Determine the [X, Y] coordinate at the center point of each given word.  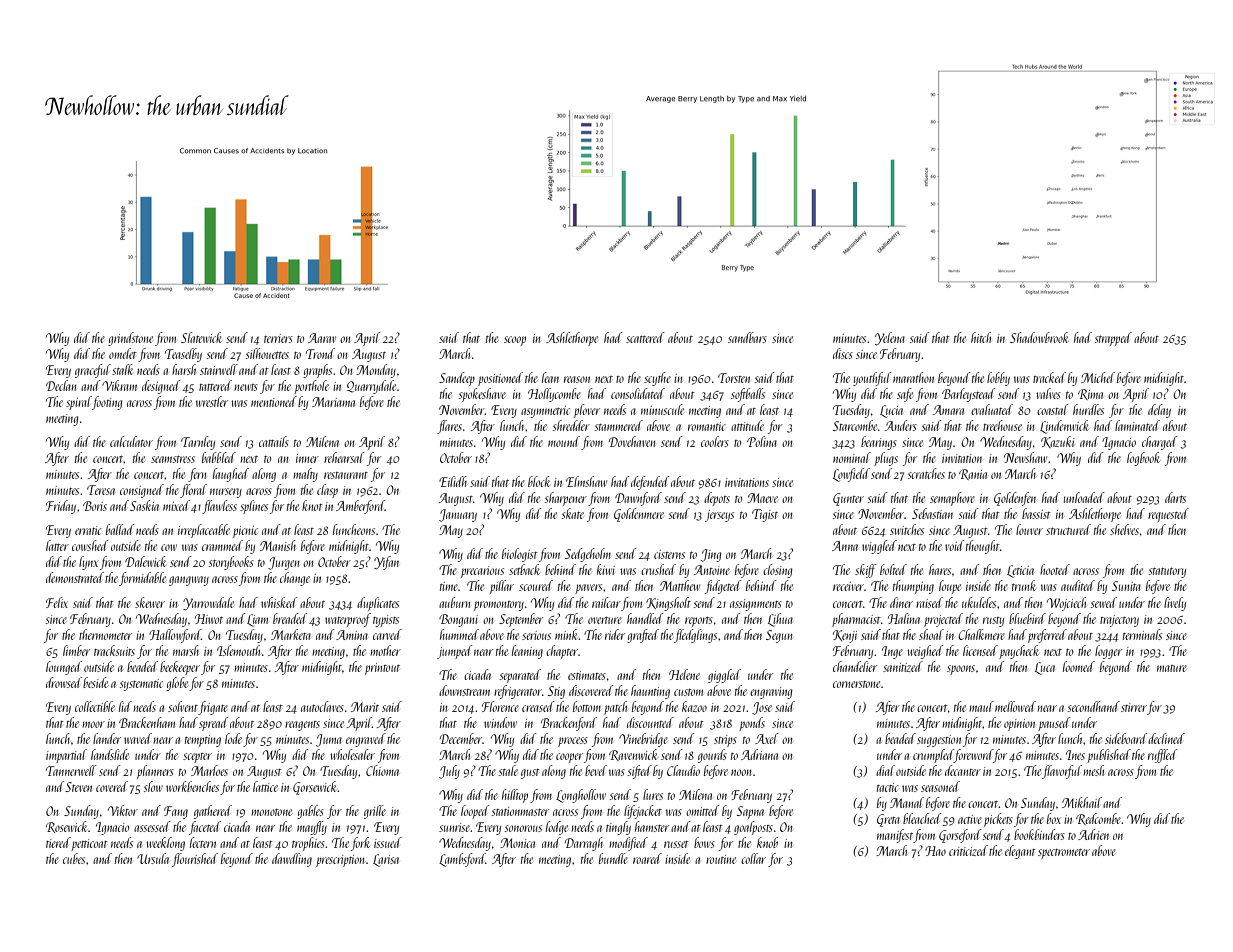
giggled [724, 676]
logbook [1143, 459]
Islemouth [238, 650]
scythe [657, 379]
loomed [1079, 666]
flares [449, 427]
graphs [317, 371]
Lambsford [462, 860]
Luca [1045, 668]
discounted [650, 722]
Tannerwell [71, 770]
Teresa [101, 490]
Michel [1098, 377]
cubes [74, 858]
